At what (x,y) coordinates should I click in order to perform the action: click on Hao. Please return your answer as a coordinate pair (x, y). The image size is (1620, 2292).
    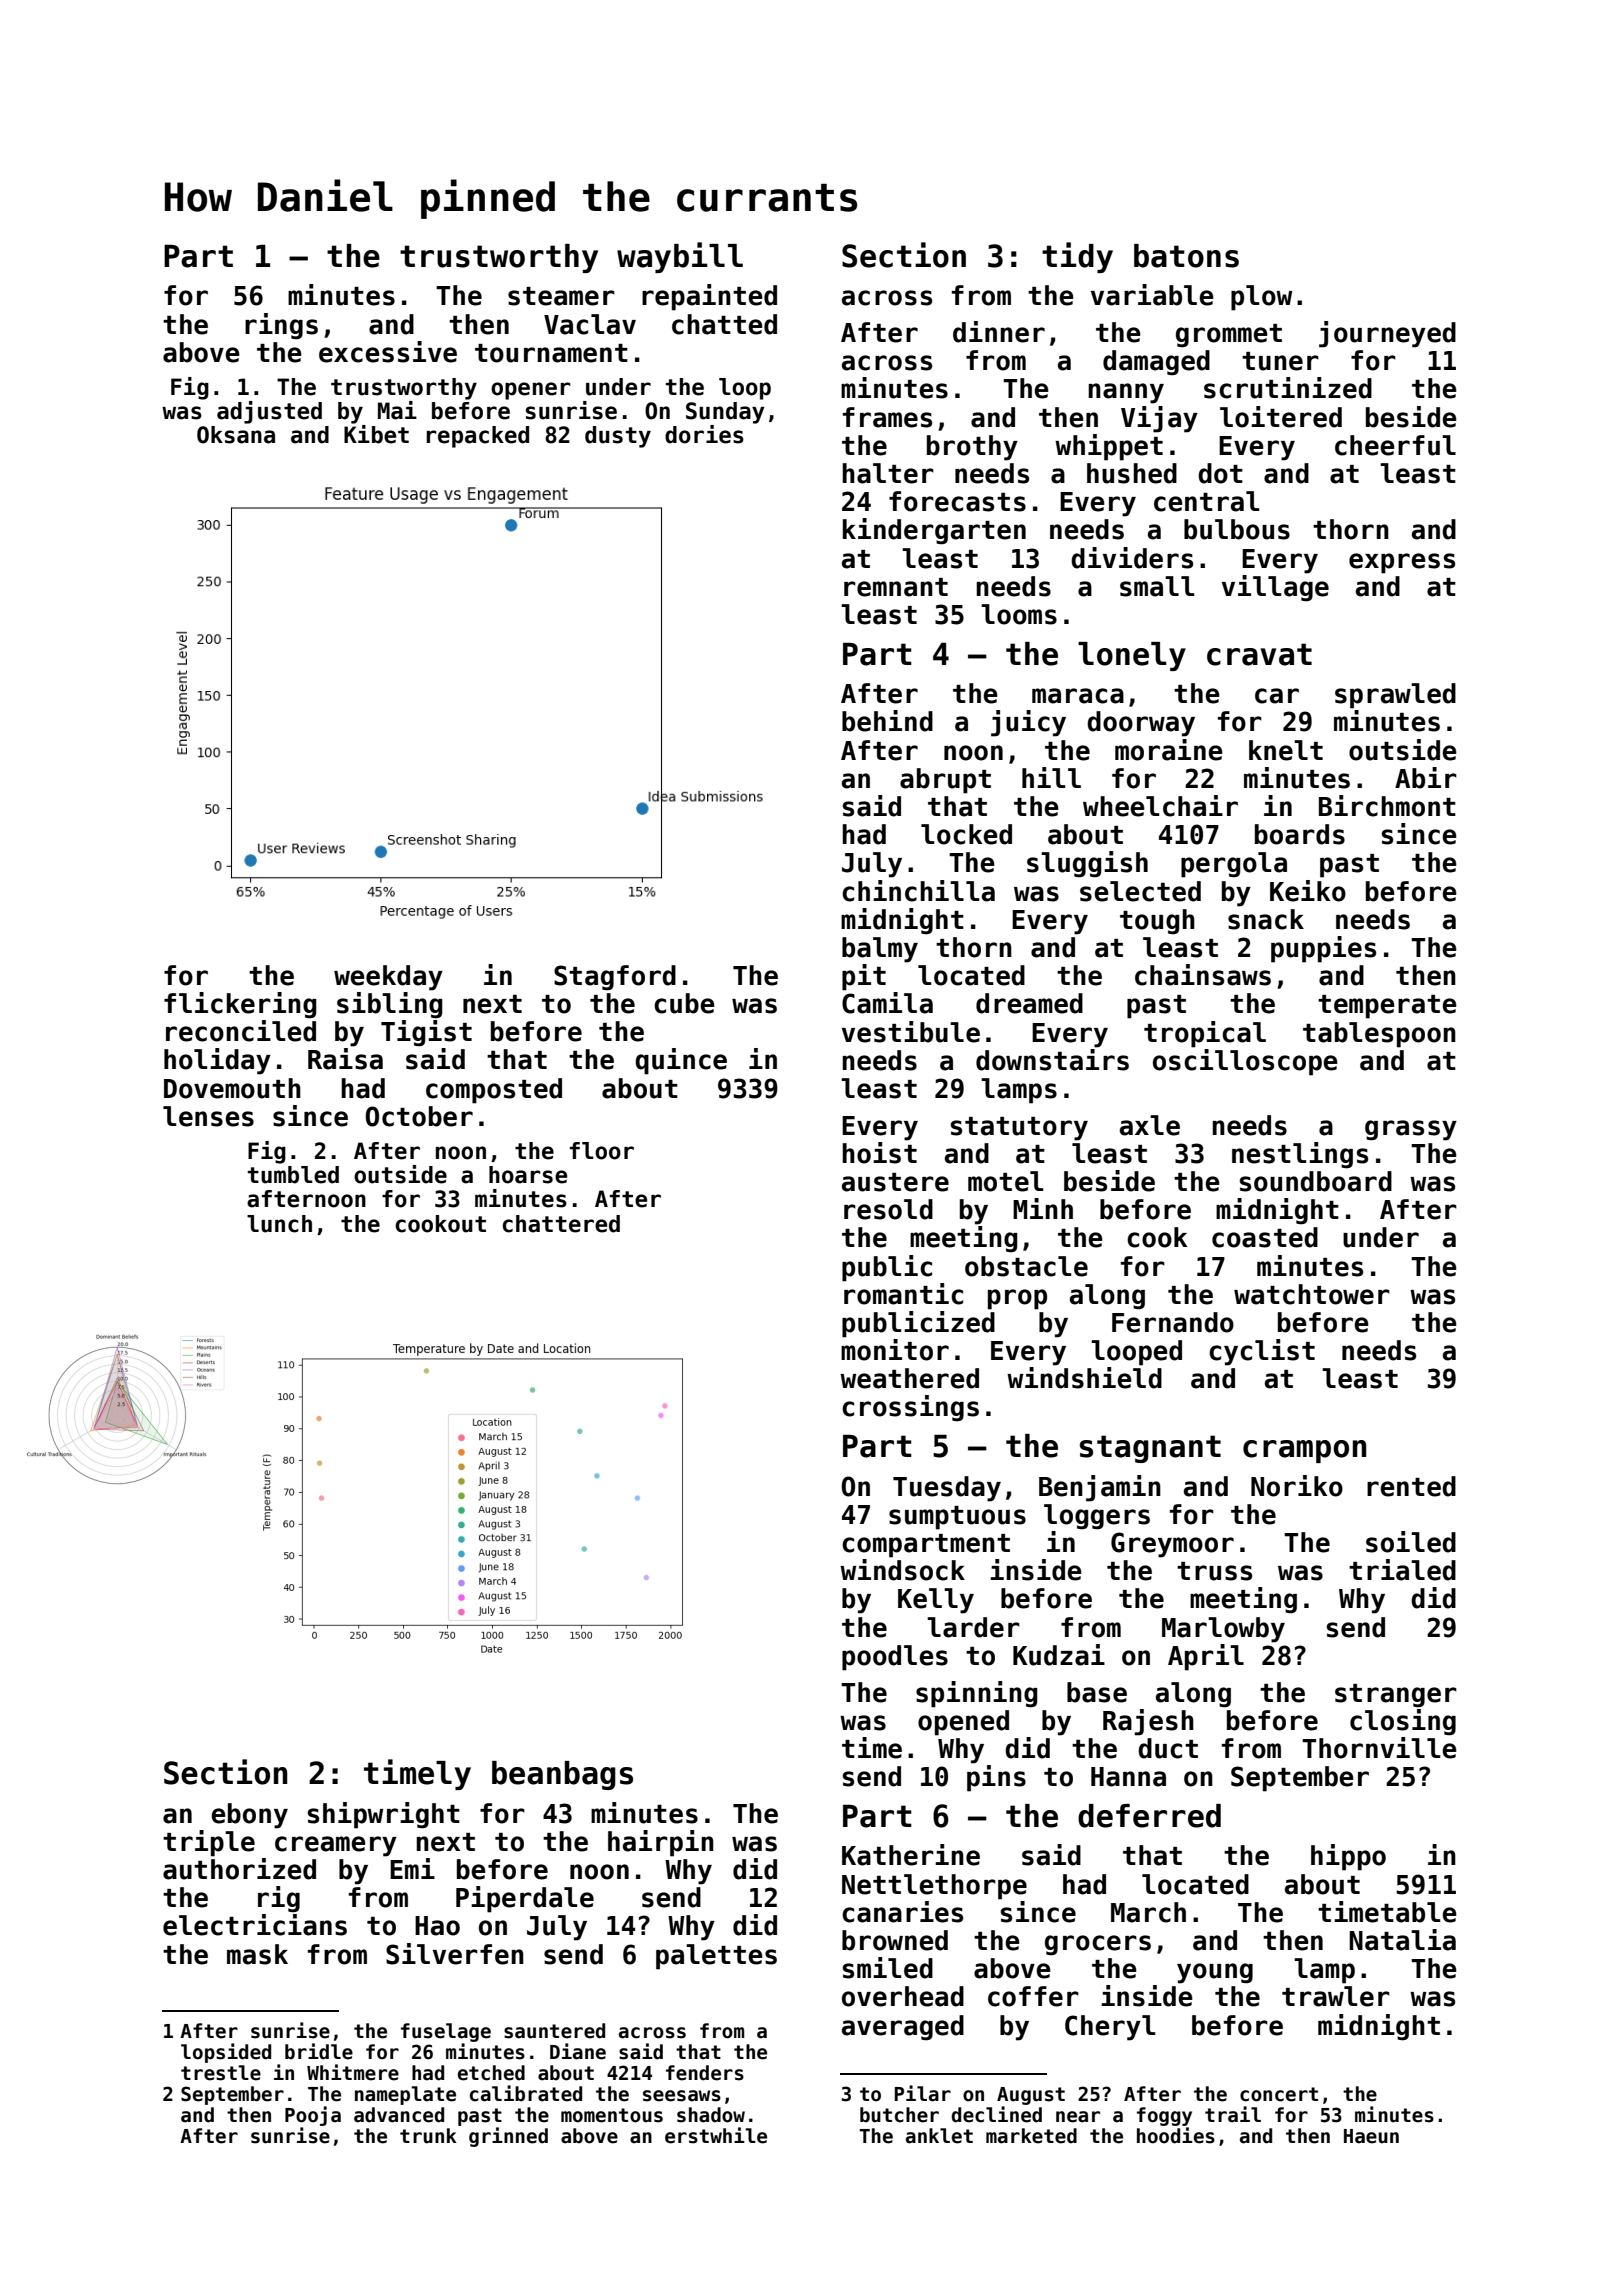
    Looking at the image, I should click on (437, 1926).
